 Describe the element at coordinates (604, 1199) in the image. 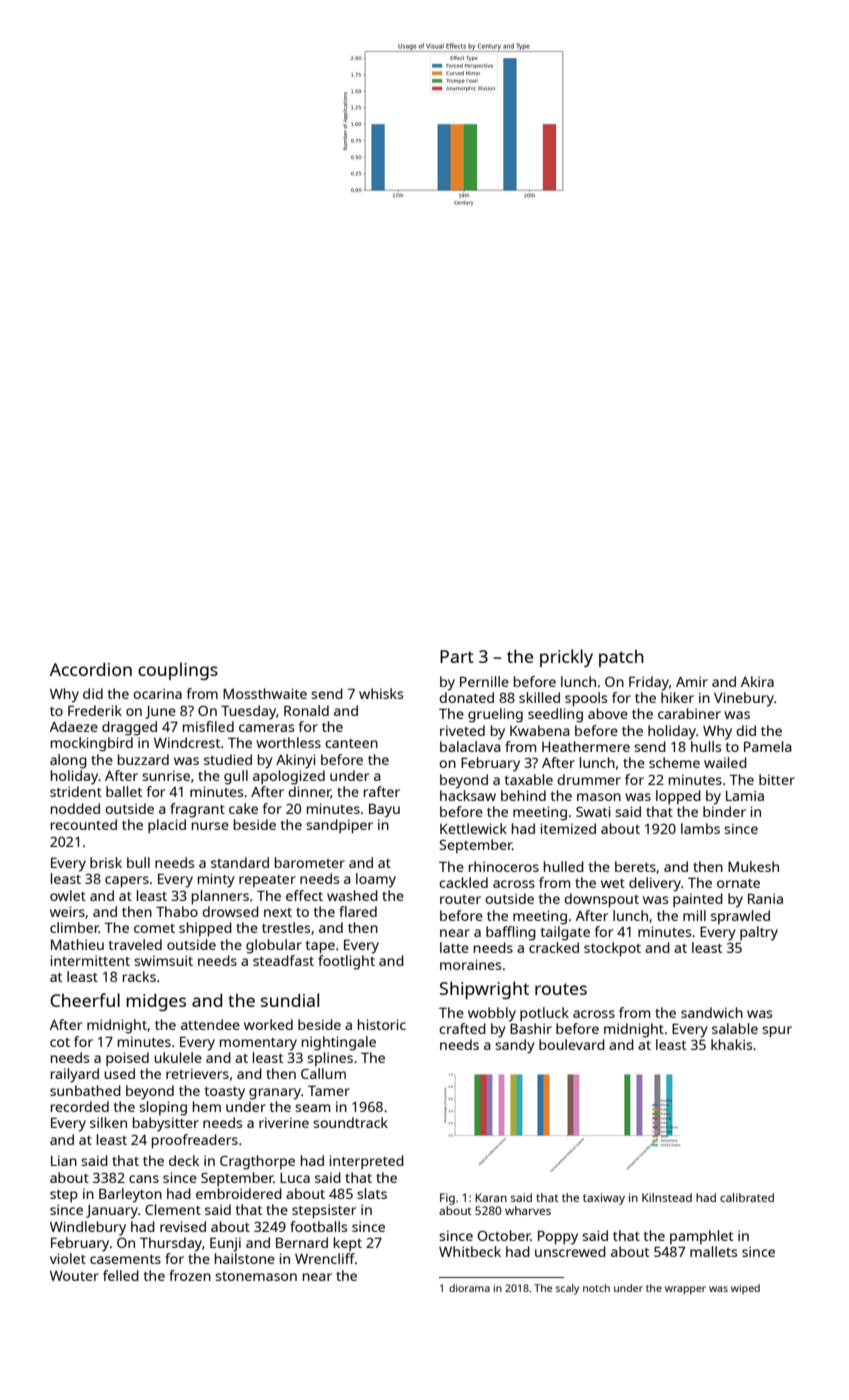

I see `taxiway` at that location.
